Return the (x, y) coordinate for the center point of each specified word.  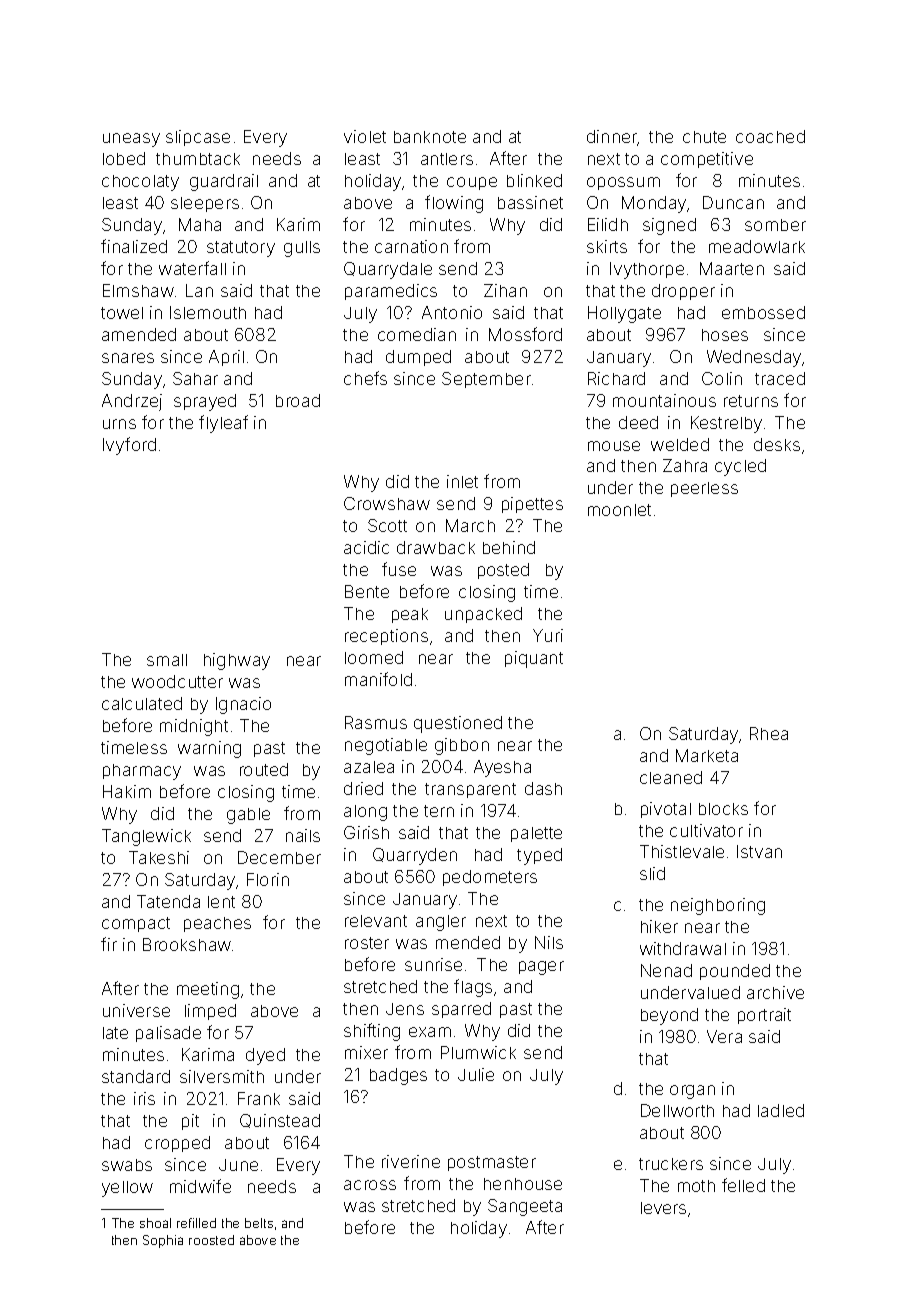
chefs (365, 378)
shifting (372, 1032)
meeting (208, 990)
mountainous (664, 400)
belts (259, 1223)
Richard (616, 378)
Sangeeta (525, 1207)
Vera (724, 1036)
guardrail (224, 182)
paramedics (391, 292)
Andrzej (132, 402)
